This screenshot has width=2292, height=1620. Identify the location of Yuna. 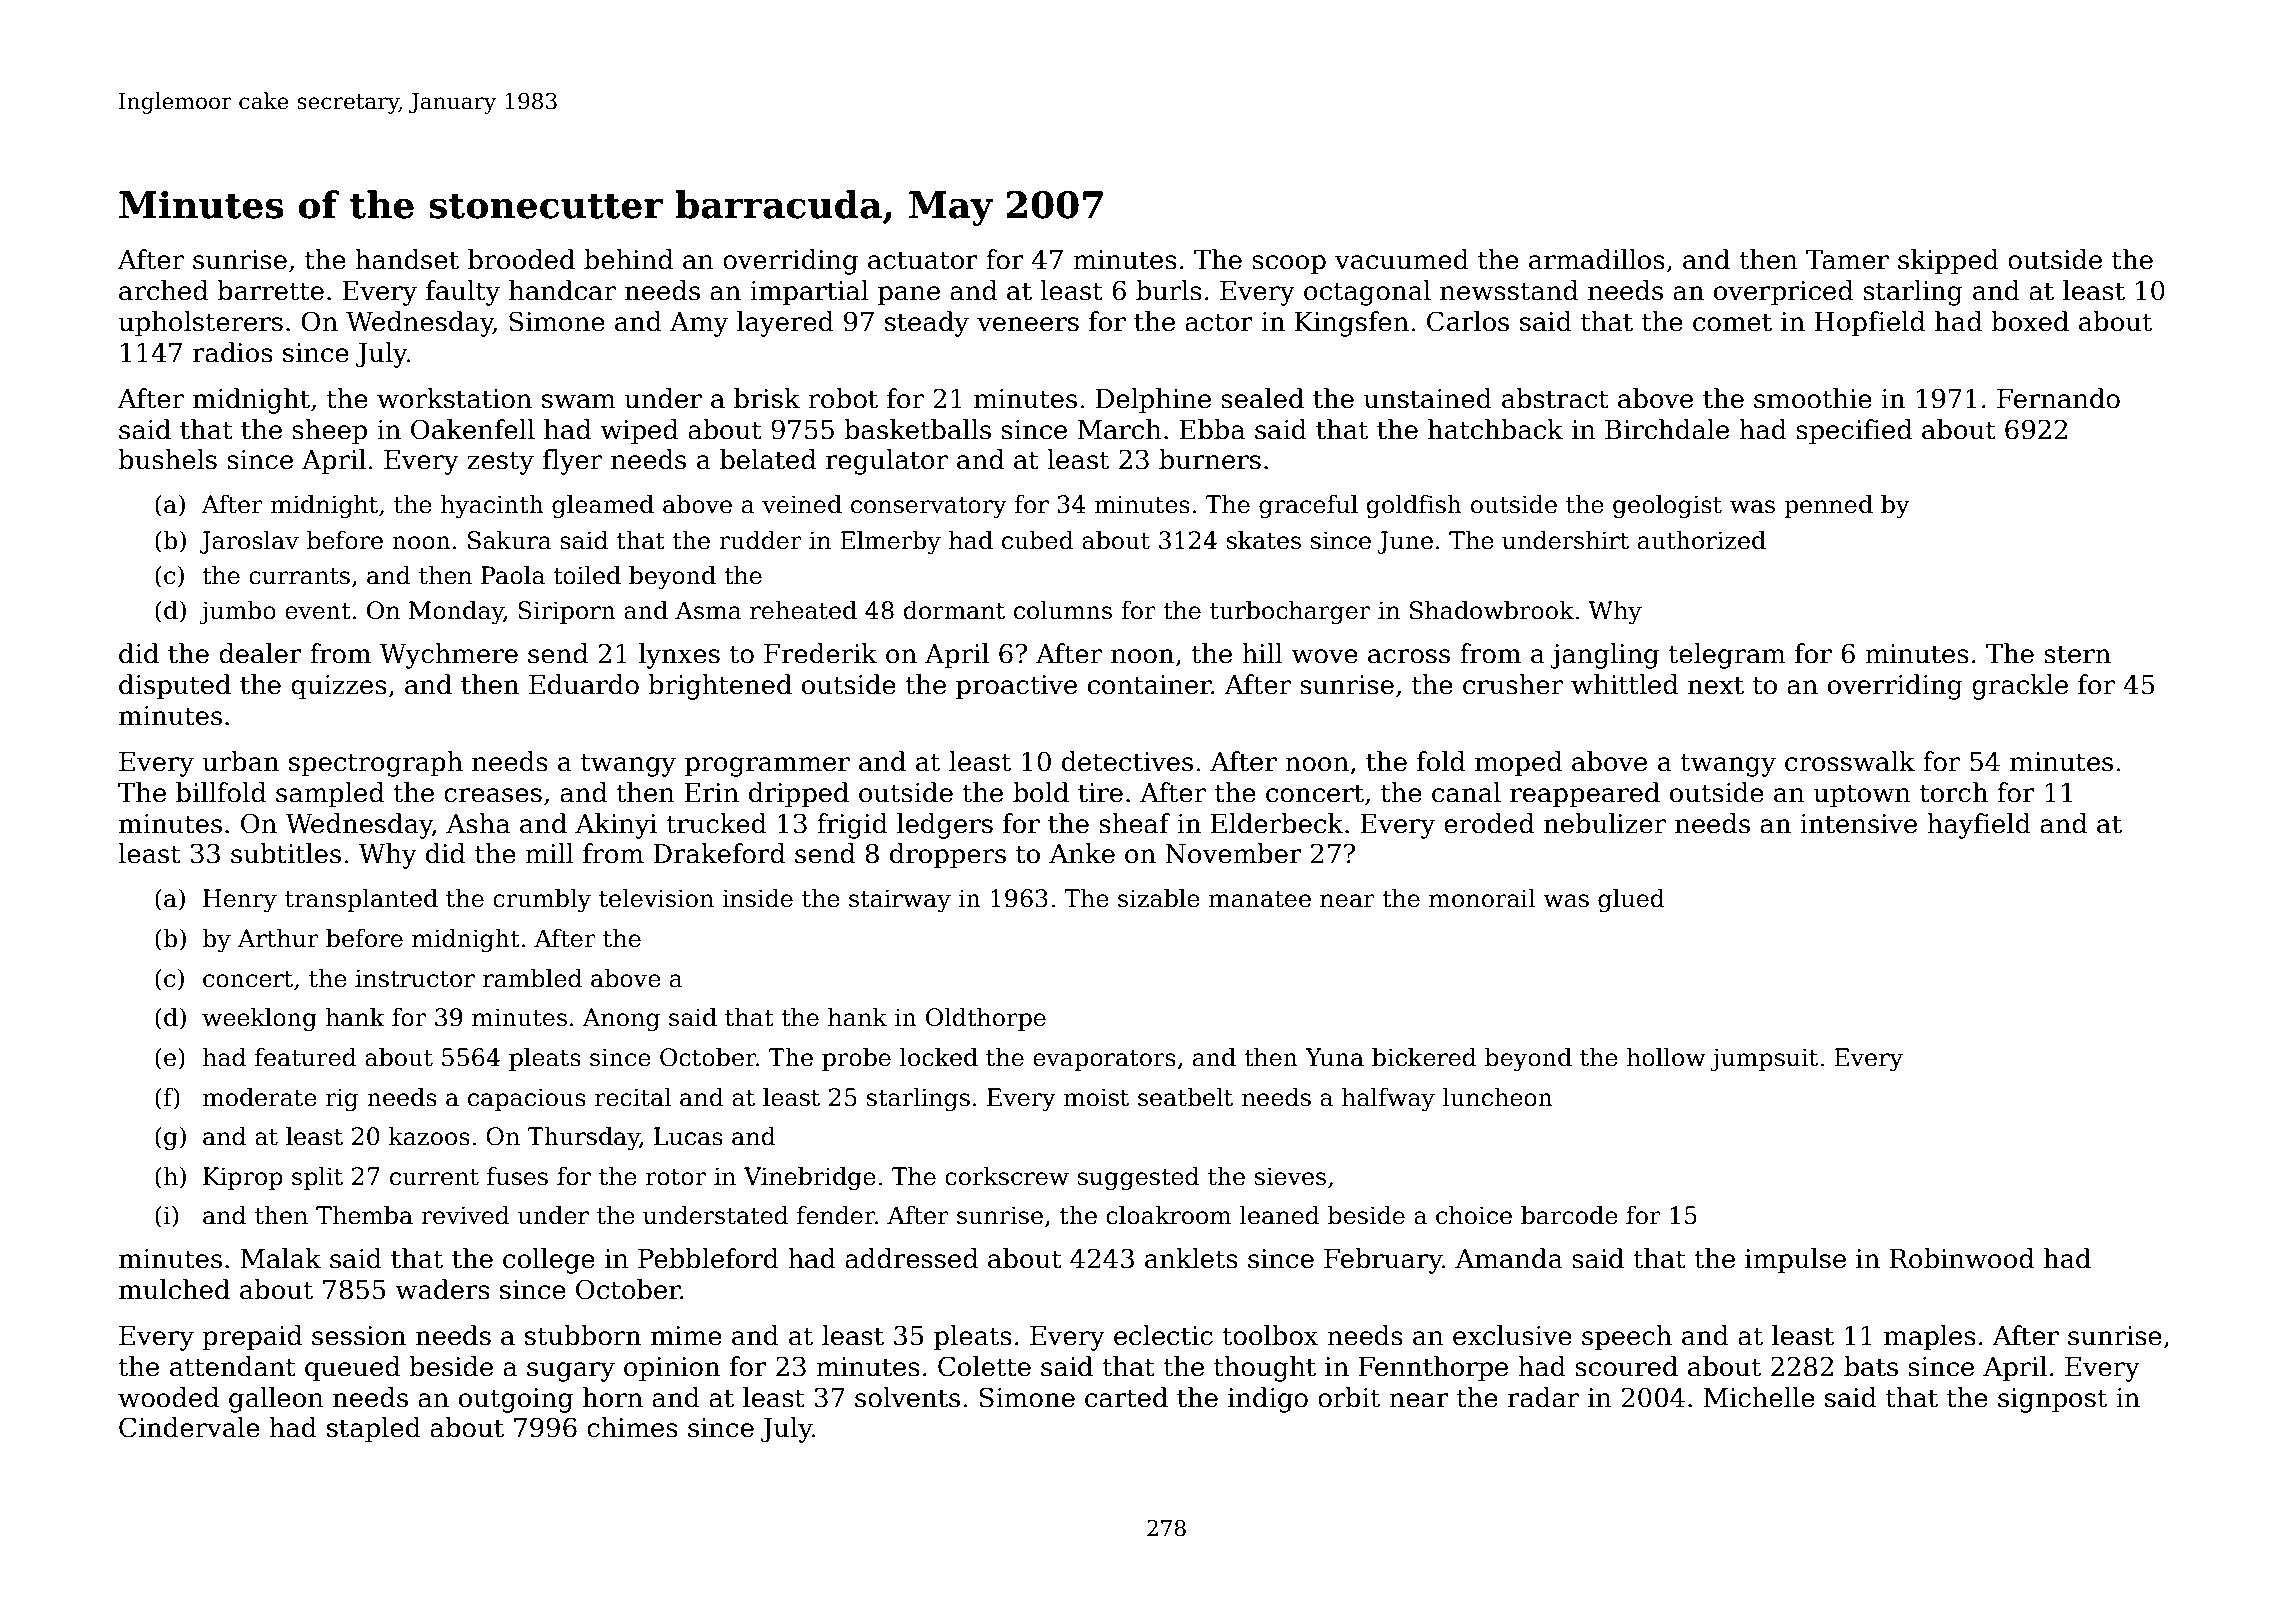
(1334, 1057).
